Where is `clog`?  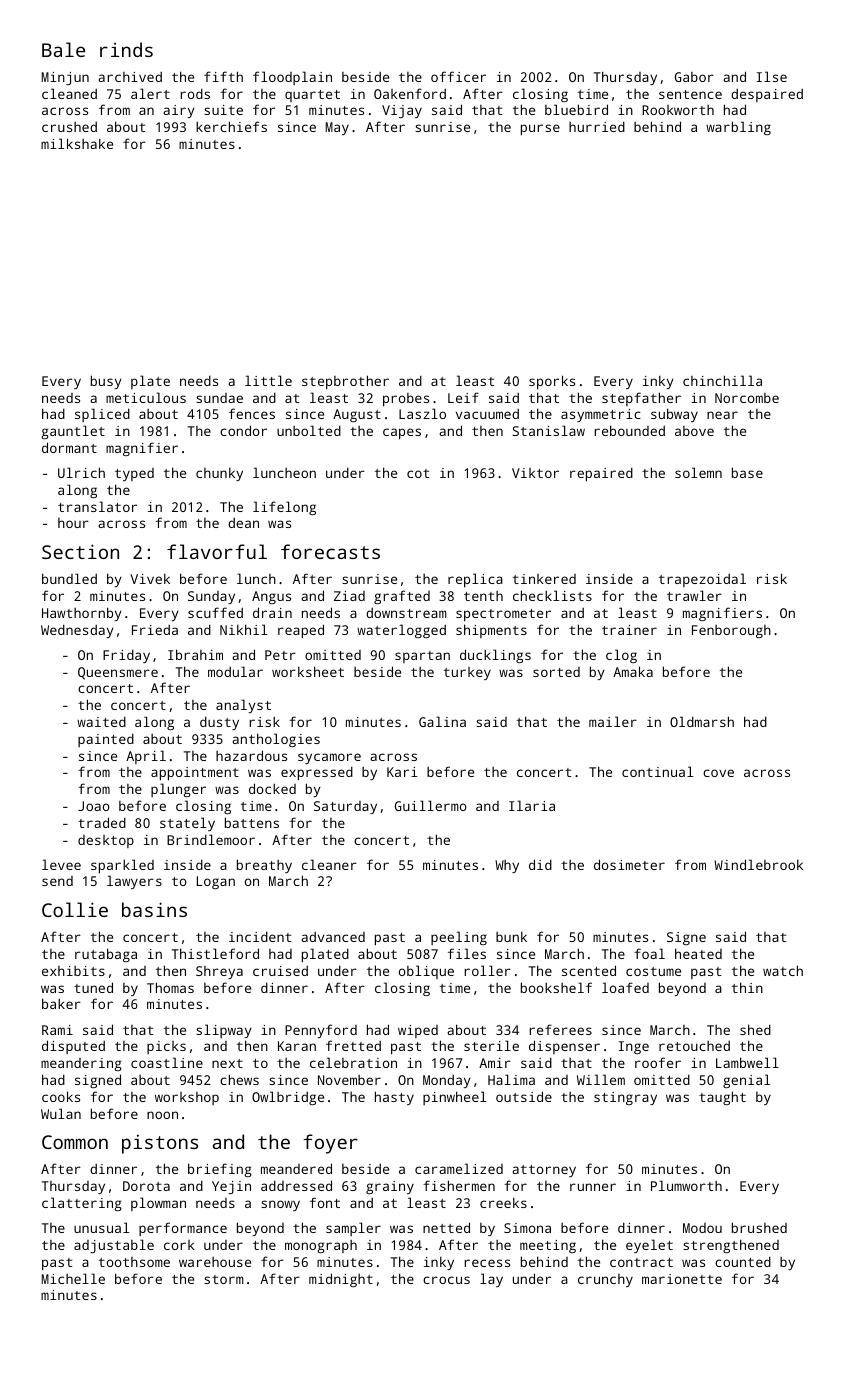 clog is located at coordinates (621, 656).
